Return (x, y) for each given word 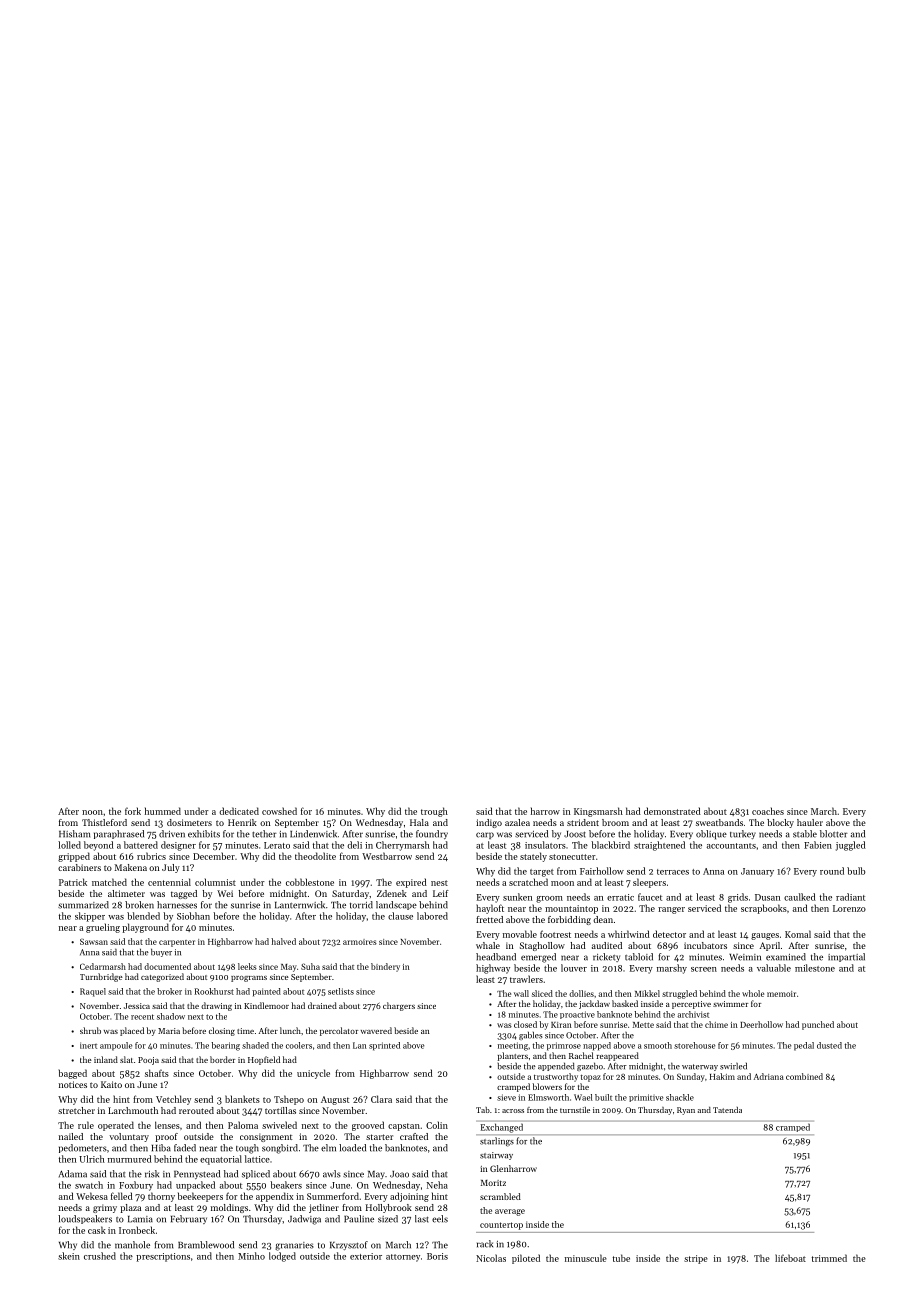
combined (804, 1076)
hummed (163, 811)
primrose (564, 1046)
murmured (130, 1159)
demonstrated (672, 811)
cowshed (279, 811)
